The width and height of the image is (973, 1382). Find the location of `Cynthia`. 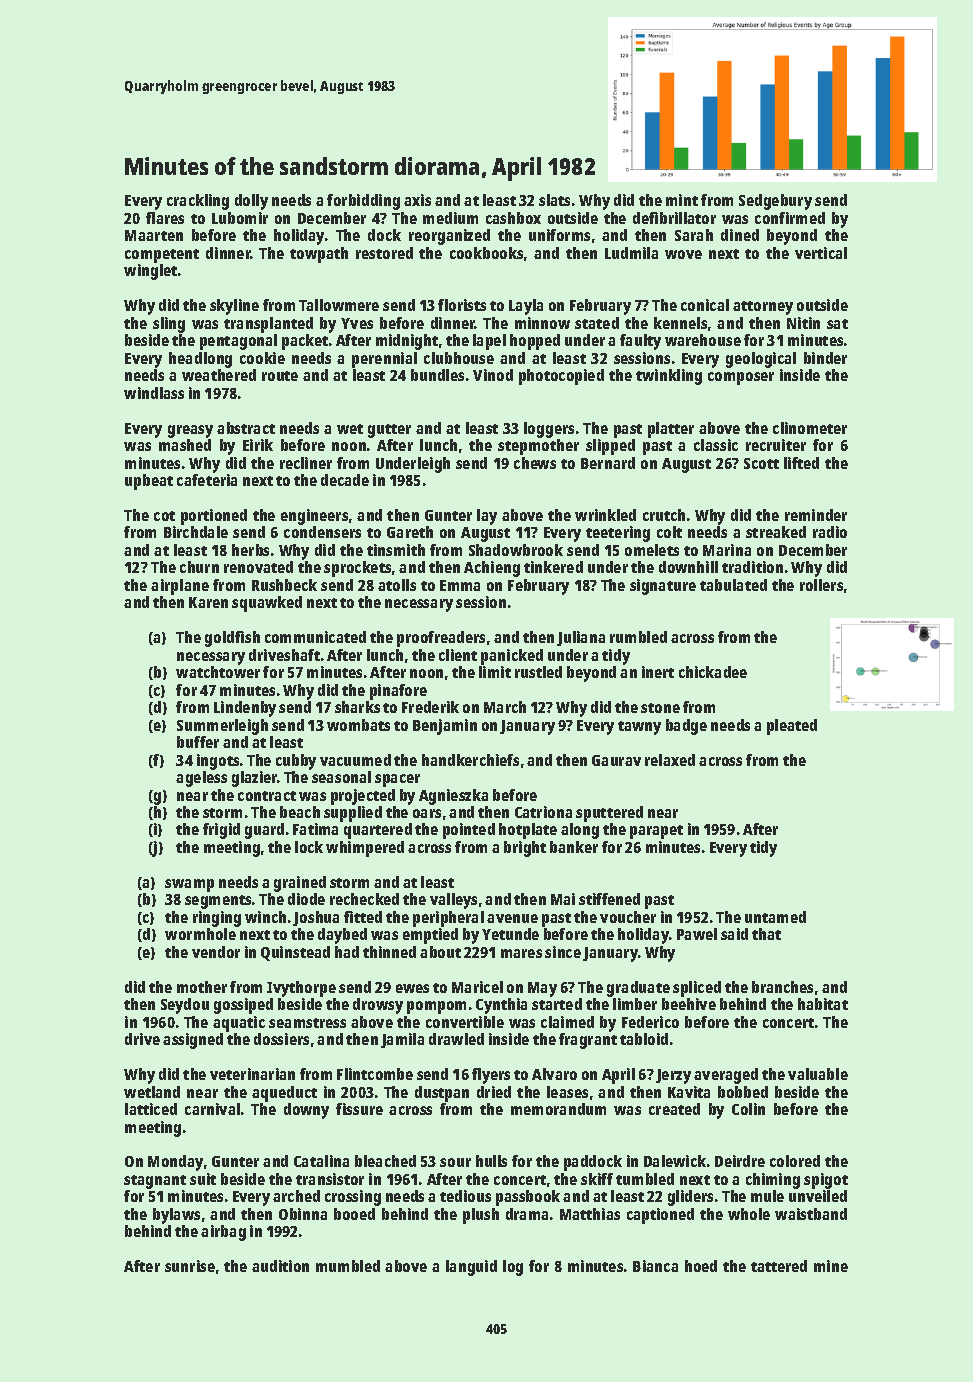

Cynthia is located at coordinates (501, 1006).
